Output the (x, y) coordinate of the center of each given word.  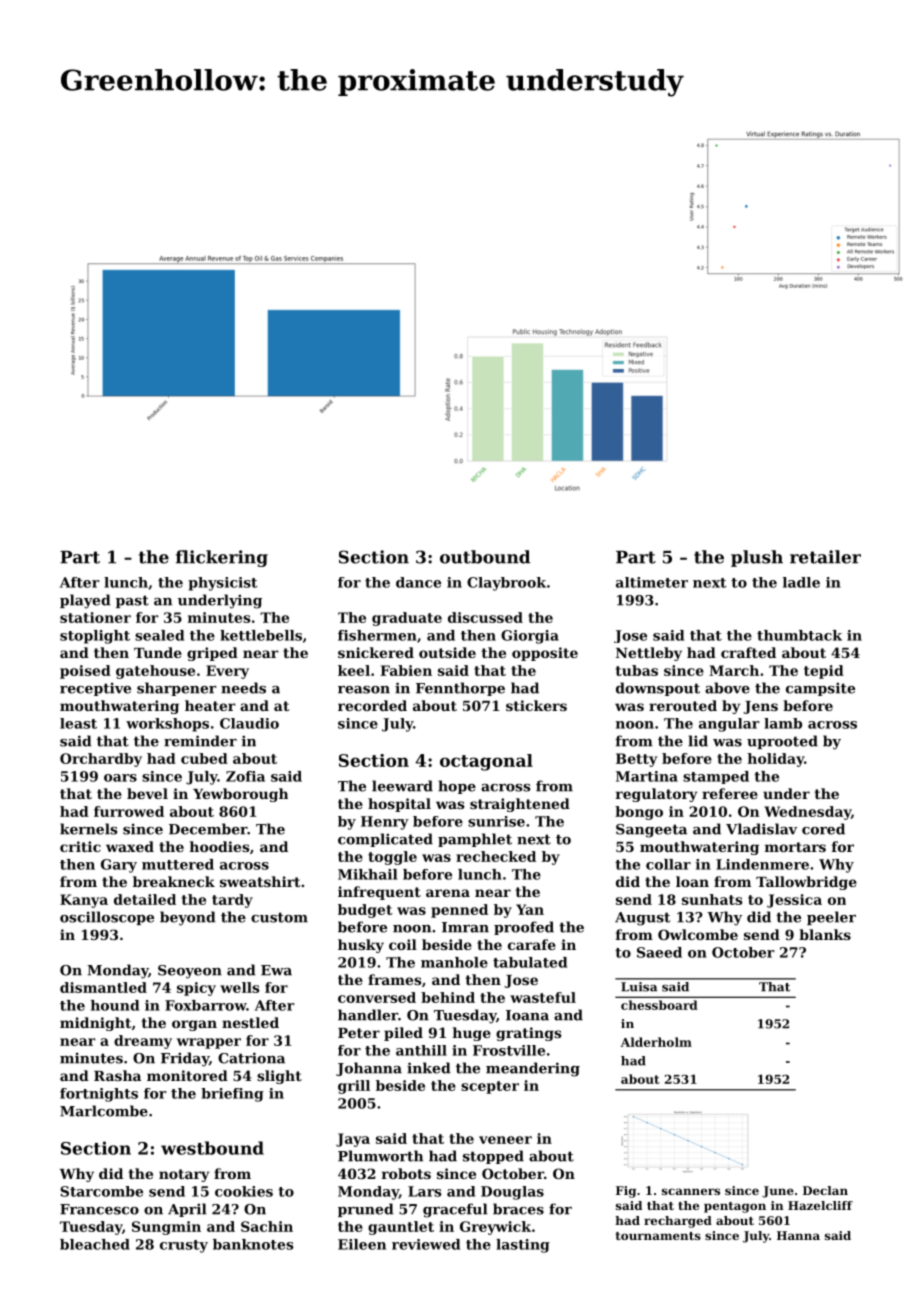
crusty (184, 1246)
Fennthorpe (460, 689)
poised (85, 672)
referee (730, 793)
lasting (523, 1246)
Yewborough (240, 795)
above (727, 688)
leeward (402, 786)
